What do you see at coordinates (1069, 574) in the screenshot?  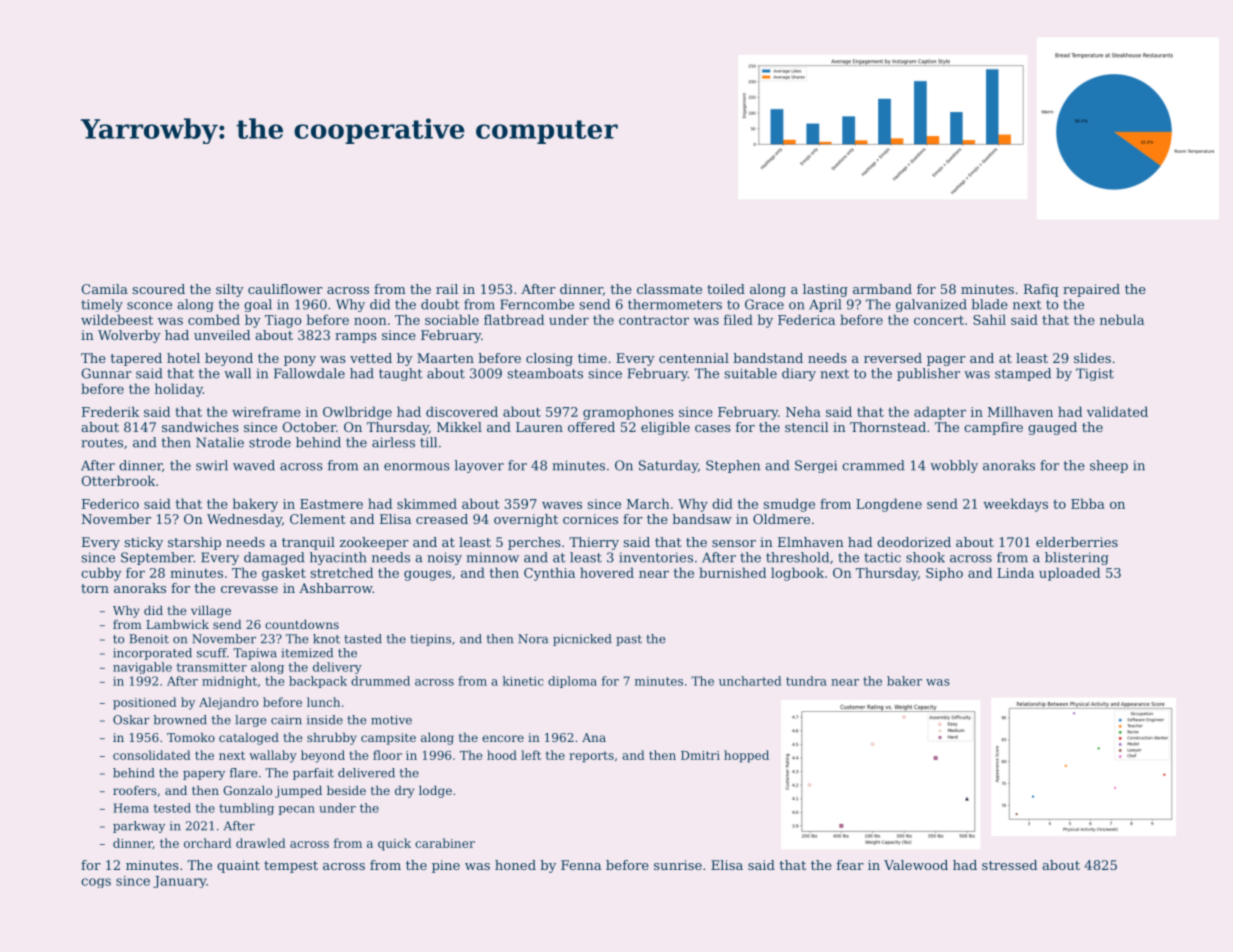 I see `uploaded` at bounding box center [1069, 574].
